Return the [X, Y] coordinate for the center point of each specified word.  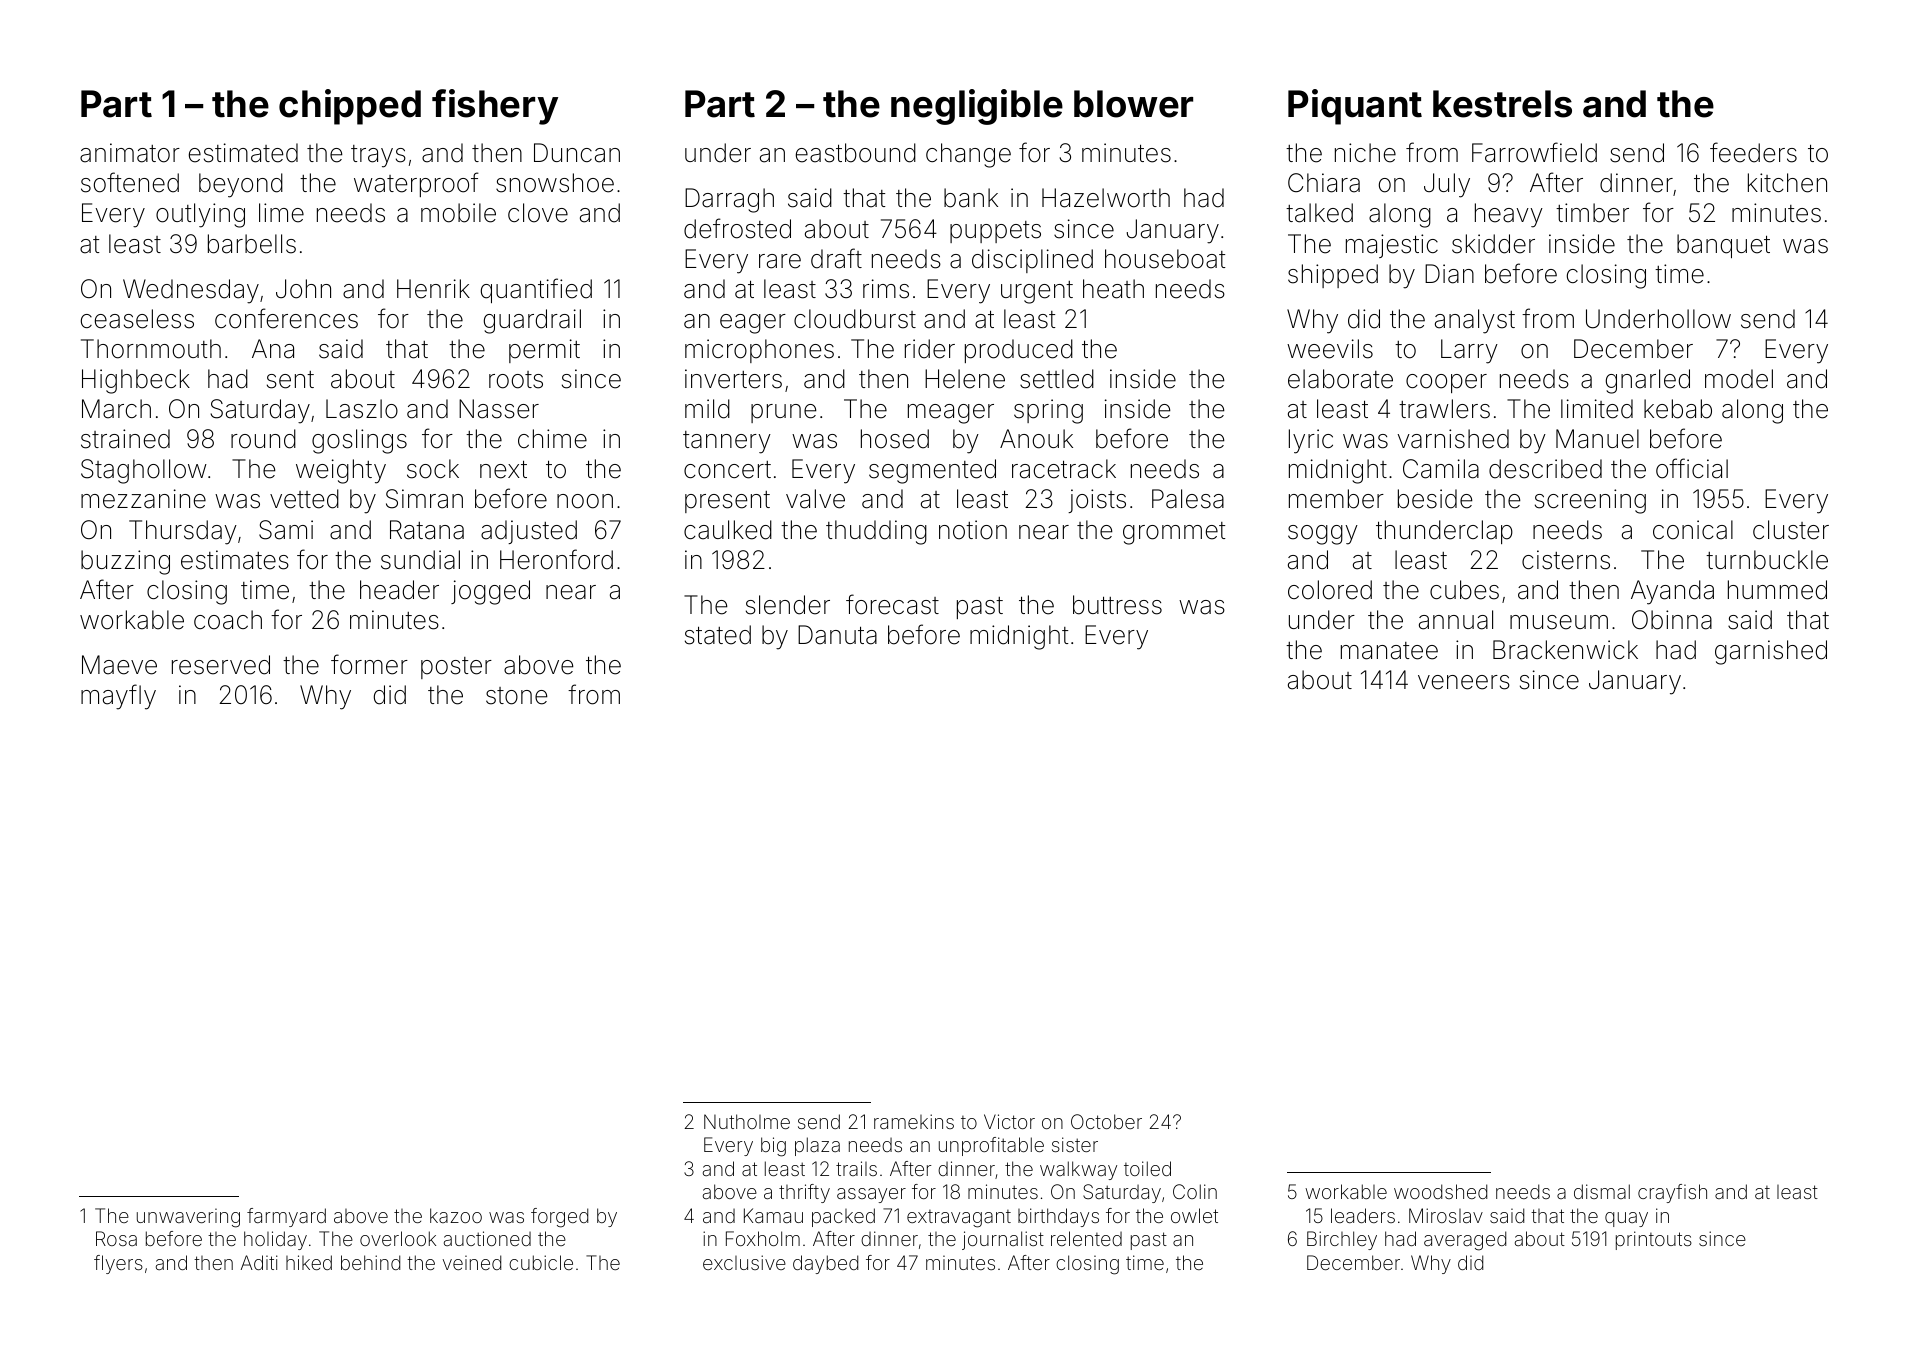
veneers [1464, 682]
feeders [1753, 152]
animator [130, 153]
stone [517, 696]
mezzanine [143, 499]
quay [1626, 1219]
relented [1086, 1238]
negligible [977, 107]
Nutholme [747, 1121]
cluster [1791, 530]
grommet [1174, 533]
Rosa [116, 1238]
